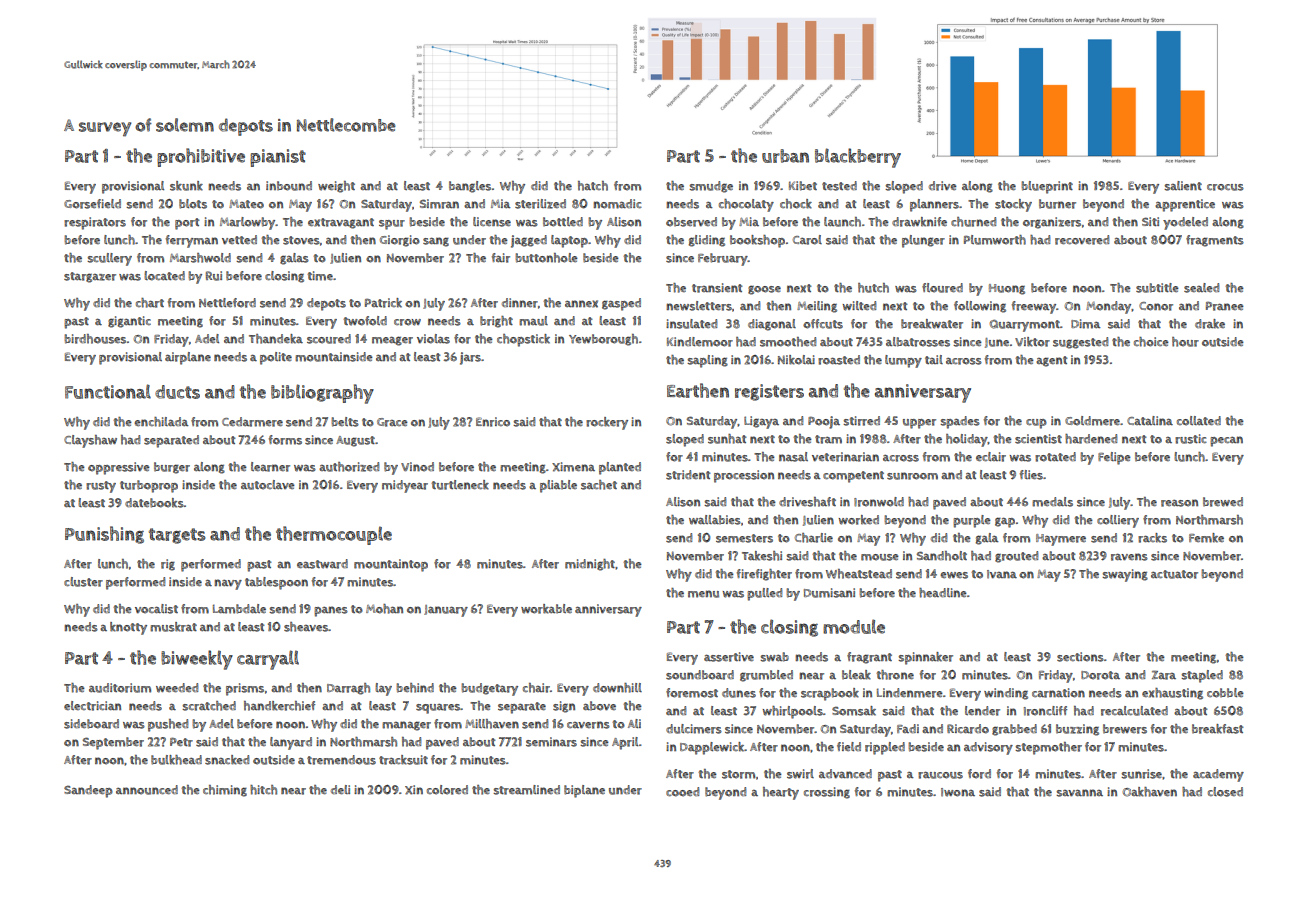  Describe the element at coordinates (252, 422) in the screenshot. I see `Cedarmere` at that location.
